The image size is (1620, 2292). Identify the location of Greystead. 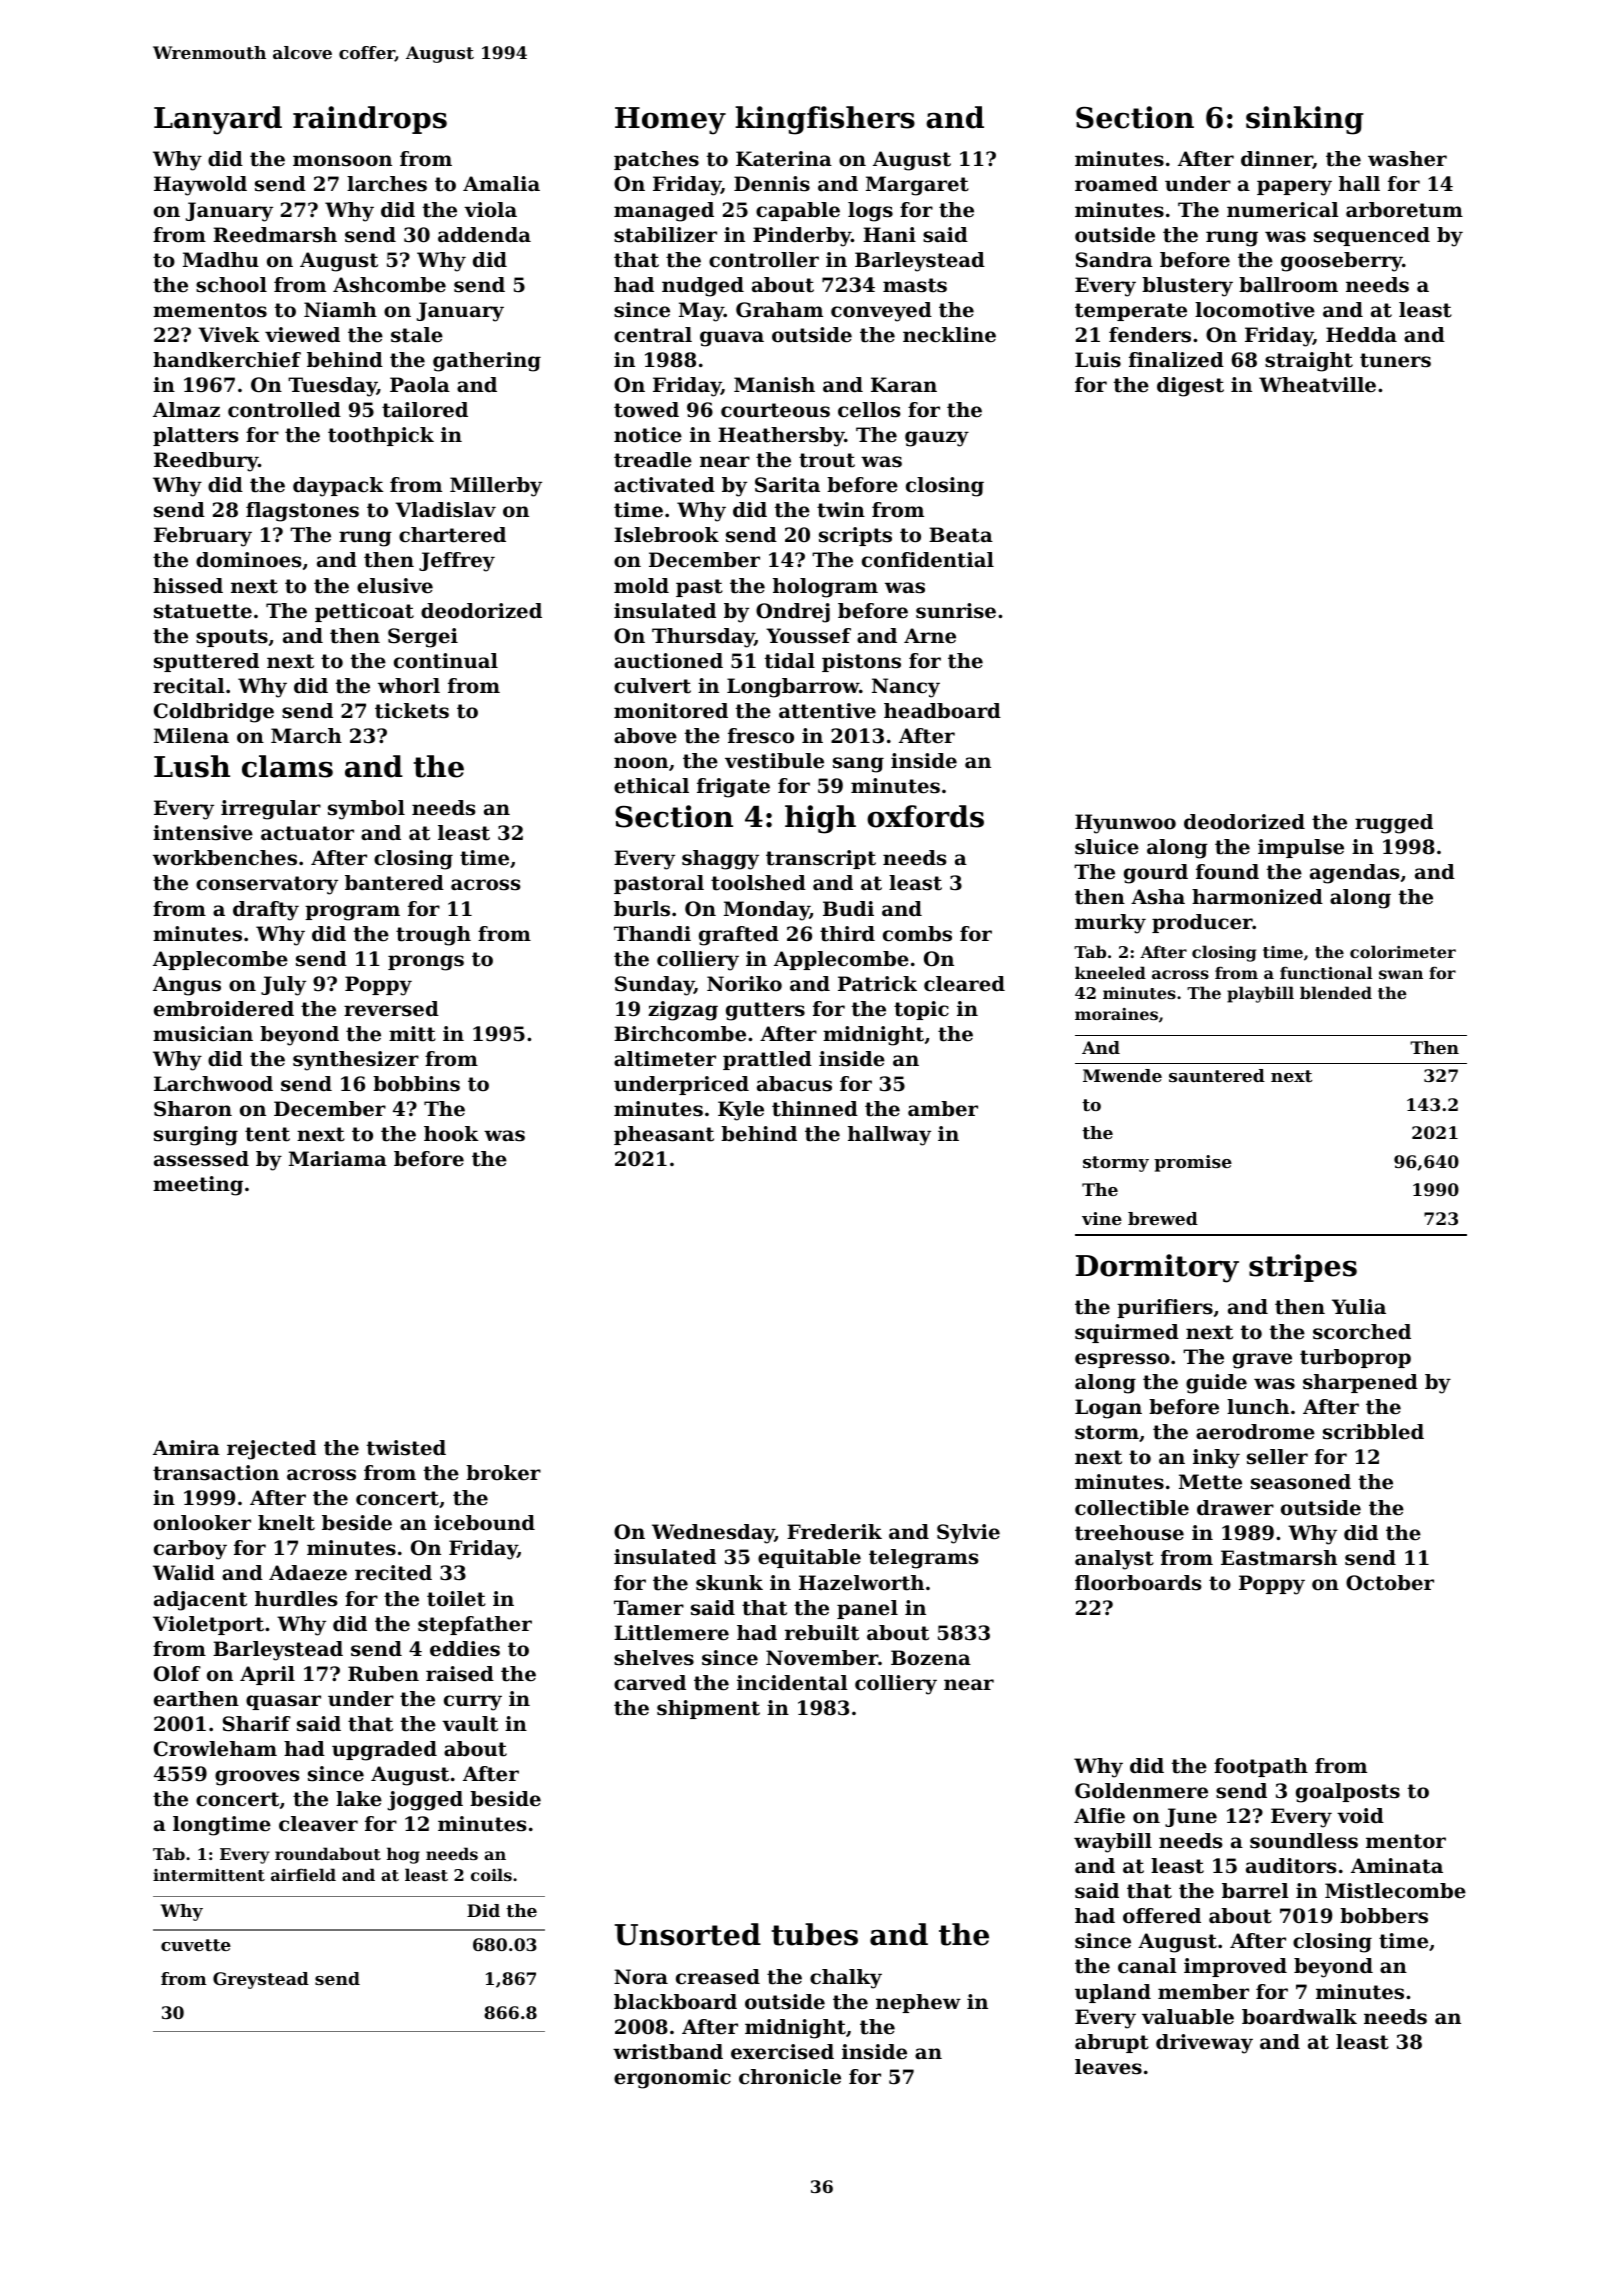
(261, 1980).
